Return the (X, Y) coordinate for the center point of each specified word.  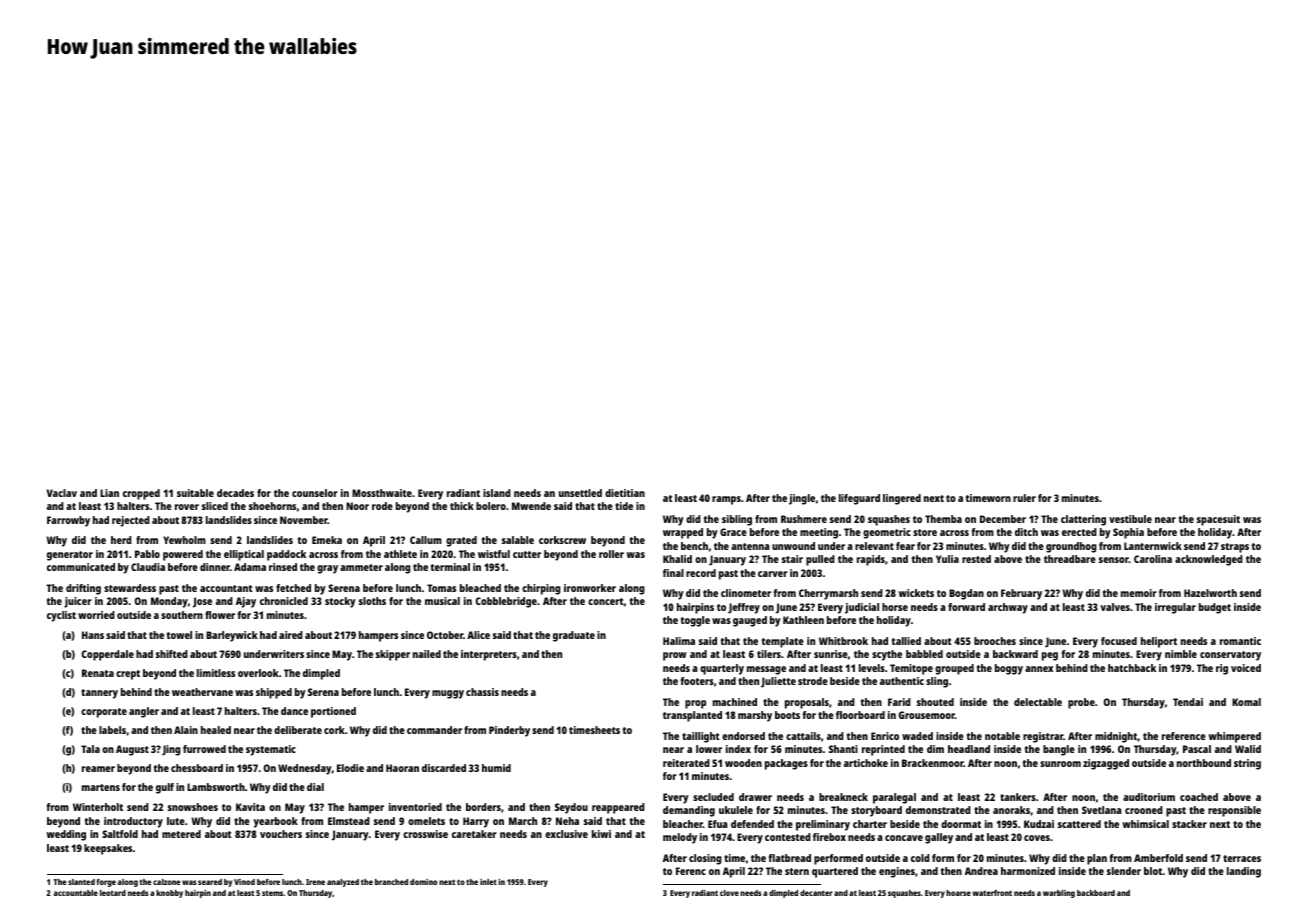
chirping (541, 589)
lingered (902, 499)
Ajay (246, 602)
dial (315, 787)
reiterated (686, 763)
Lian (109, 493)
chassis (482, 692)
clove (729, 893)
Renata (98, 673)
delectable (1038, 702)
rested (976, 559)
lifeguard (859, 499)
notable (1002, 736)
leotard (113, 893)
